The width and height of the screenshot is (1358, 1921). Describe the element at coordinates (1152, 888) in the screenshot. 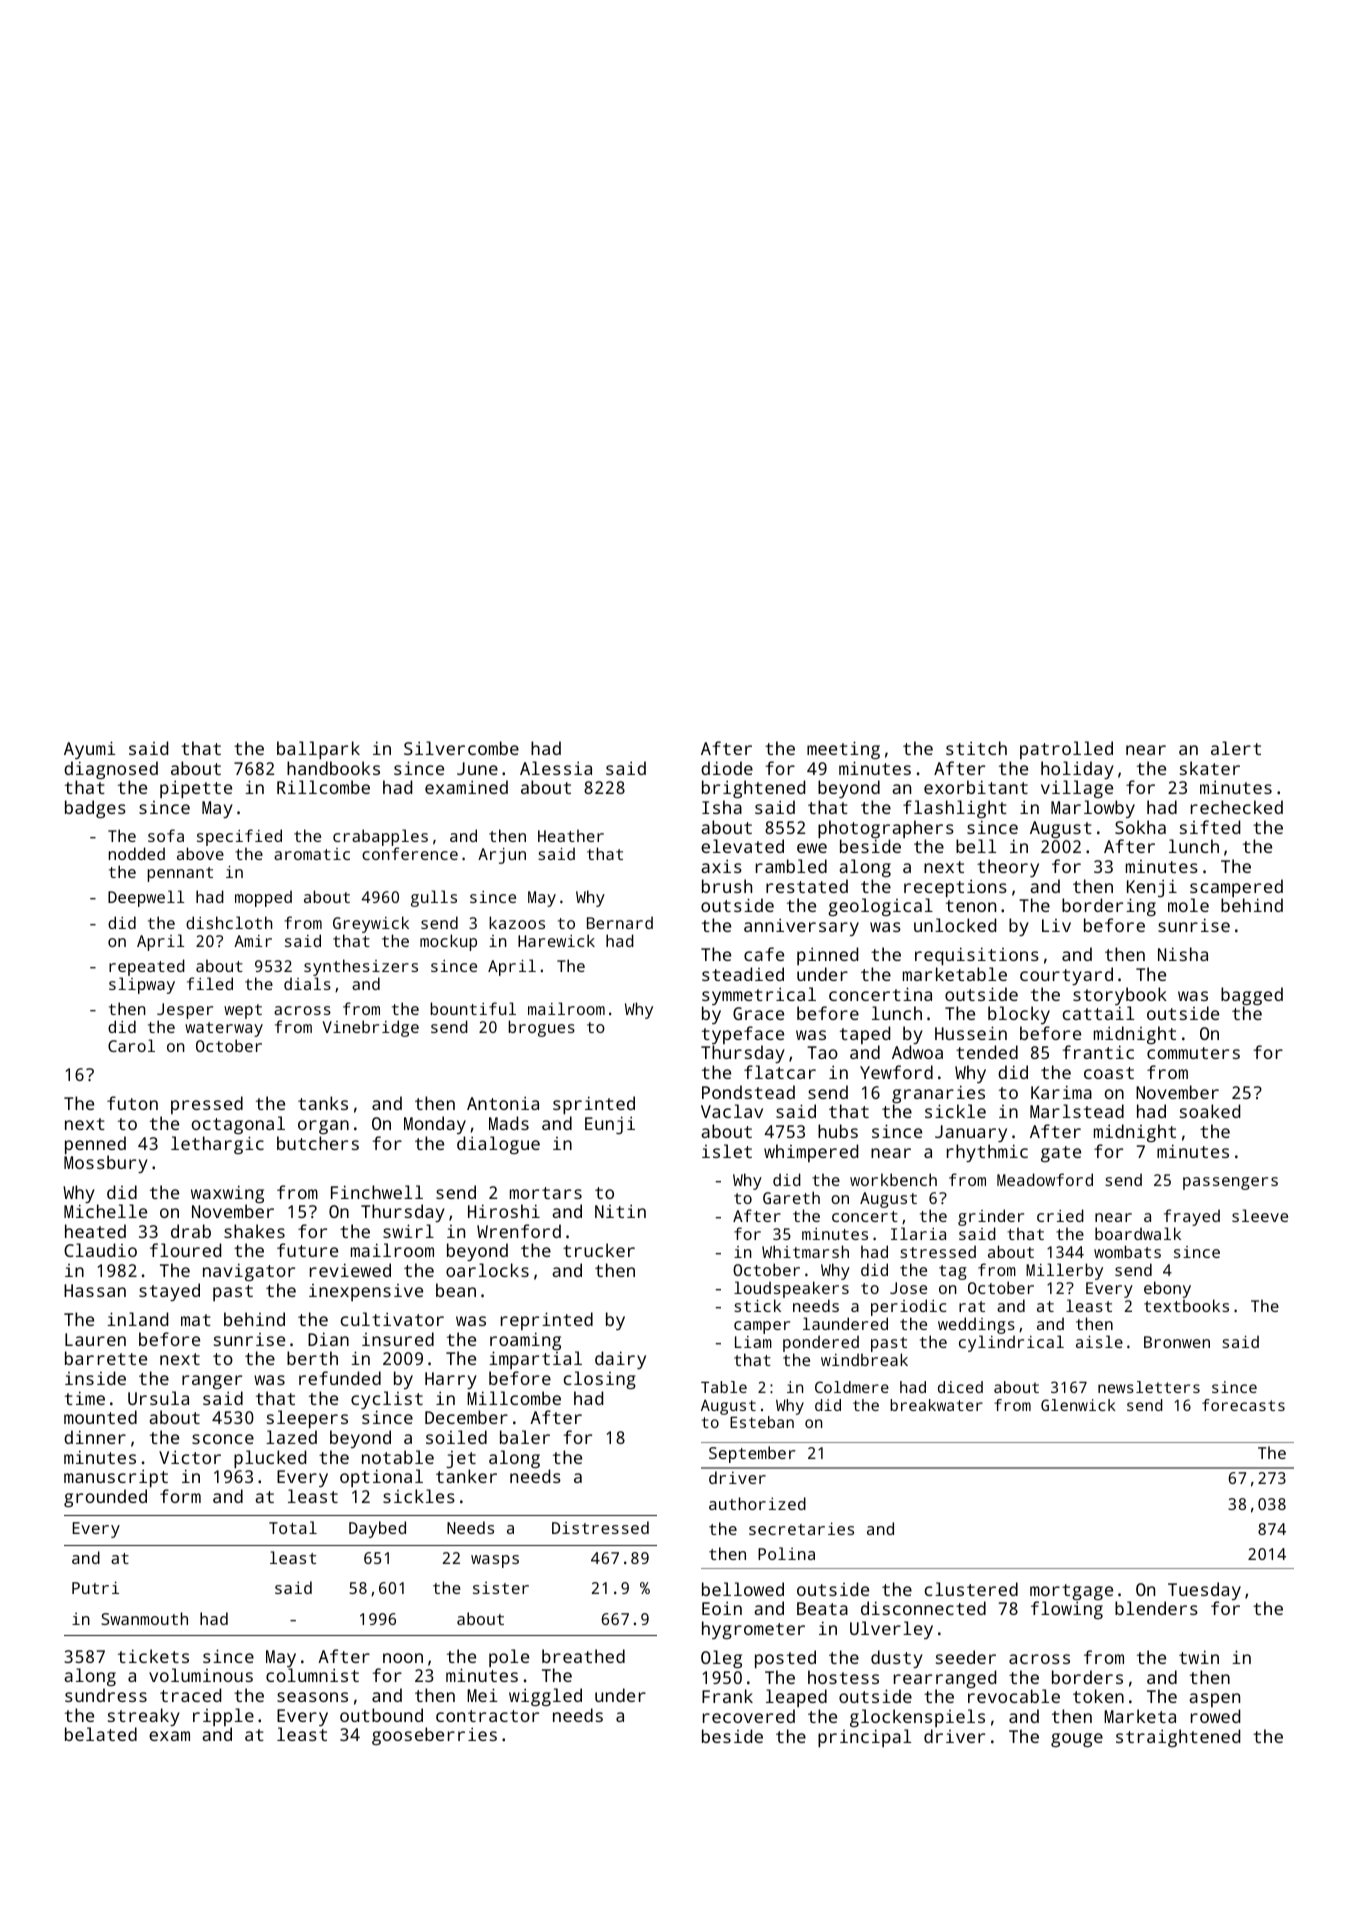

I see `Kenji` at that location.
